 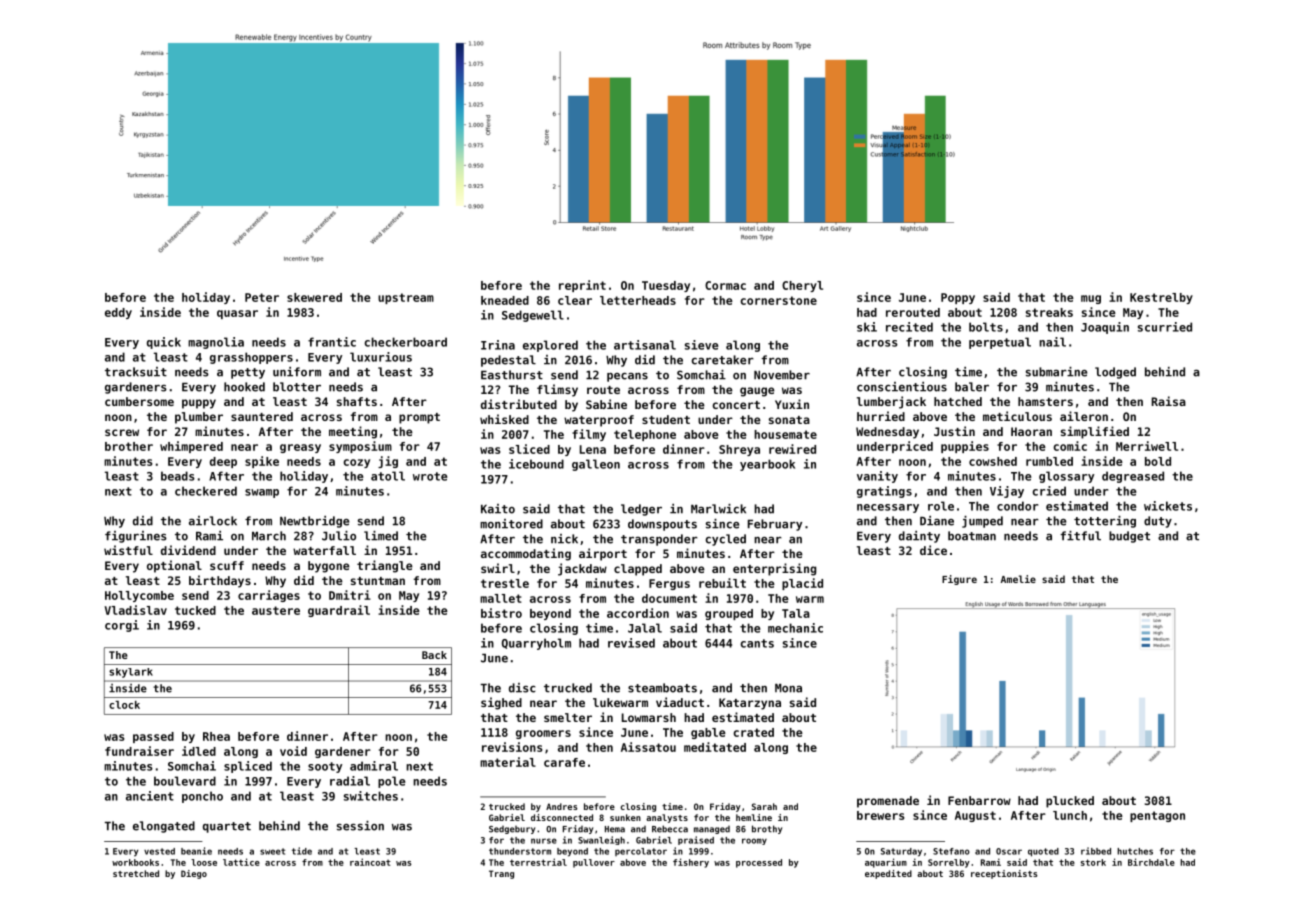 I want to click on Poppy, so click(x=958, y=298).
